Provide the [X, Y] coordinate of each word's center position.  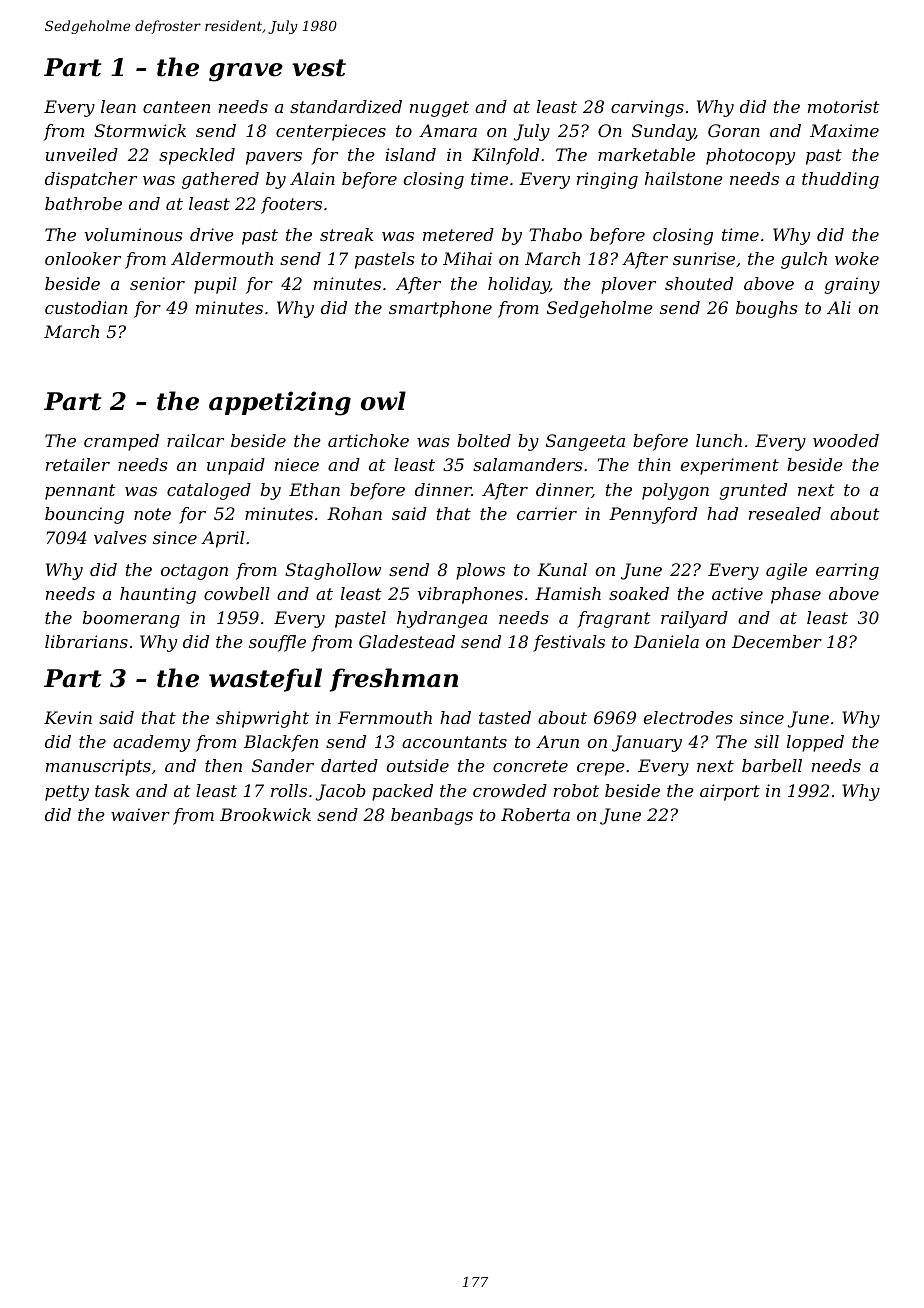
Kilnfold [505, 156]
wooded [846, 440]
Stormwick [140, 130]
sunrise [704, 258]
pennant [80, 492]
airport [730, 792]
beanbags [432, 816]
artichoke [368, 440]
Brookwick [265, 814]
